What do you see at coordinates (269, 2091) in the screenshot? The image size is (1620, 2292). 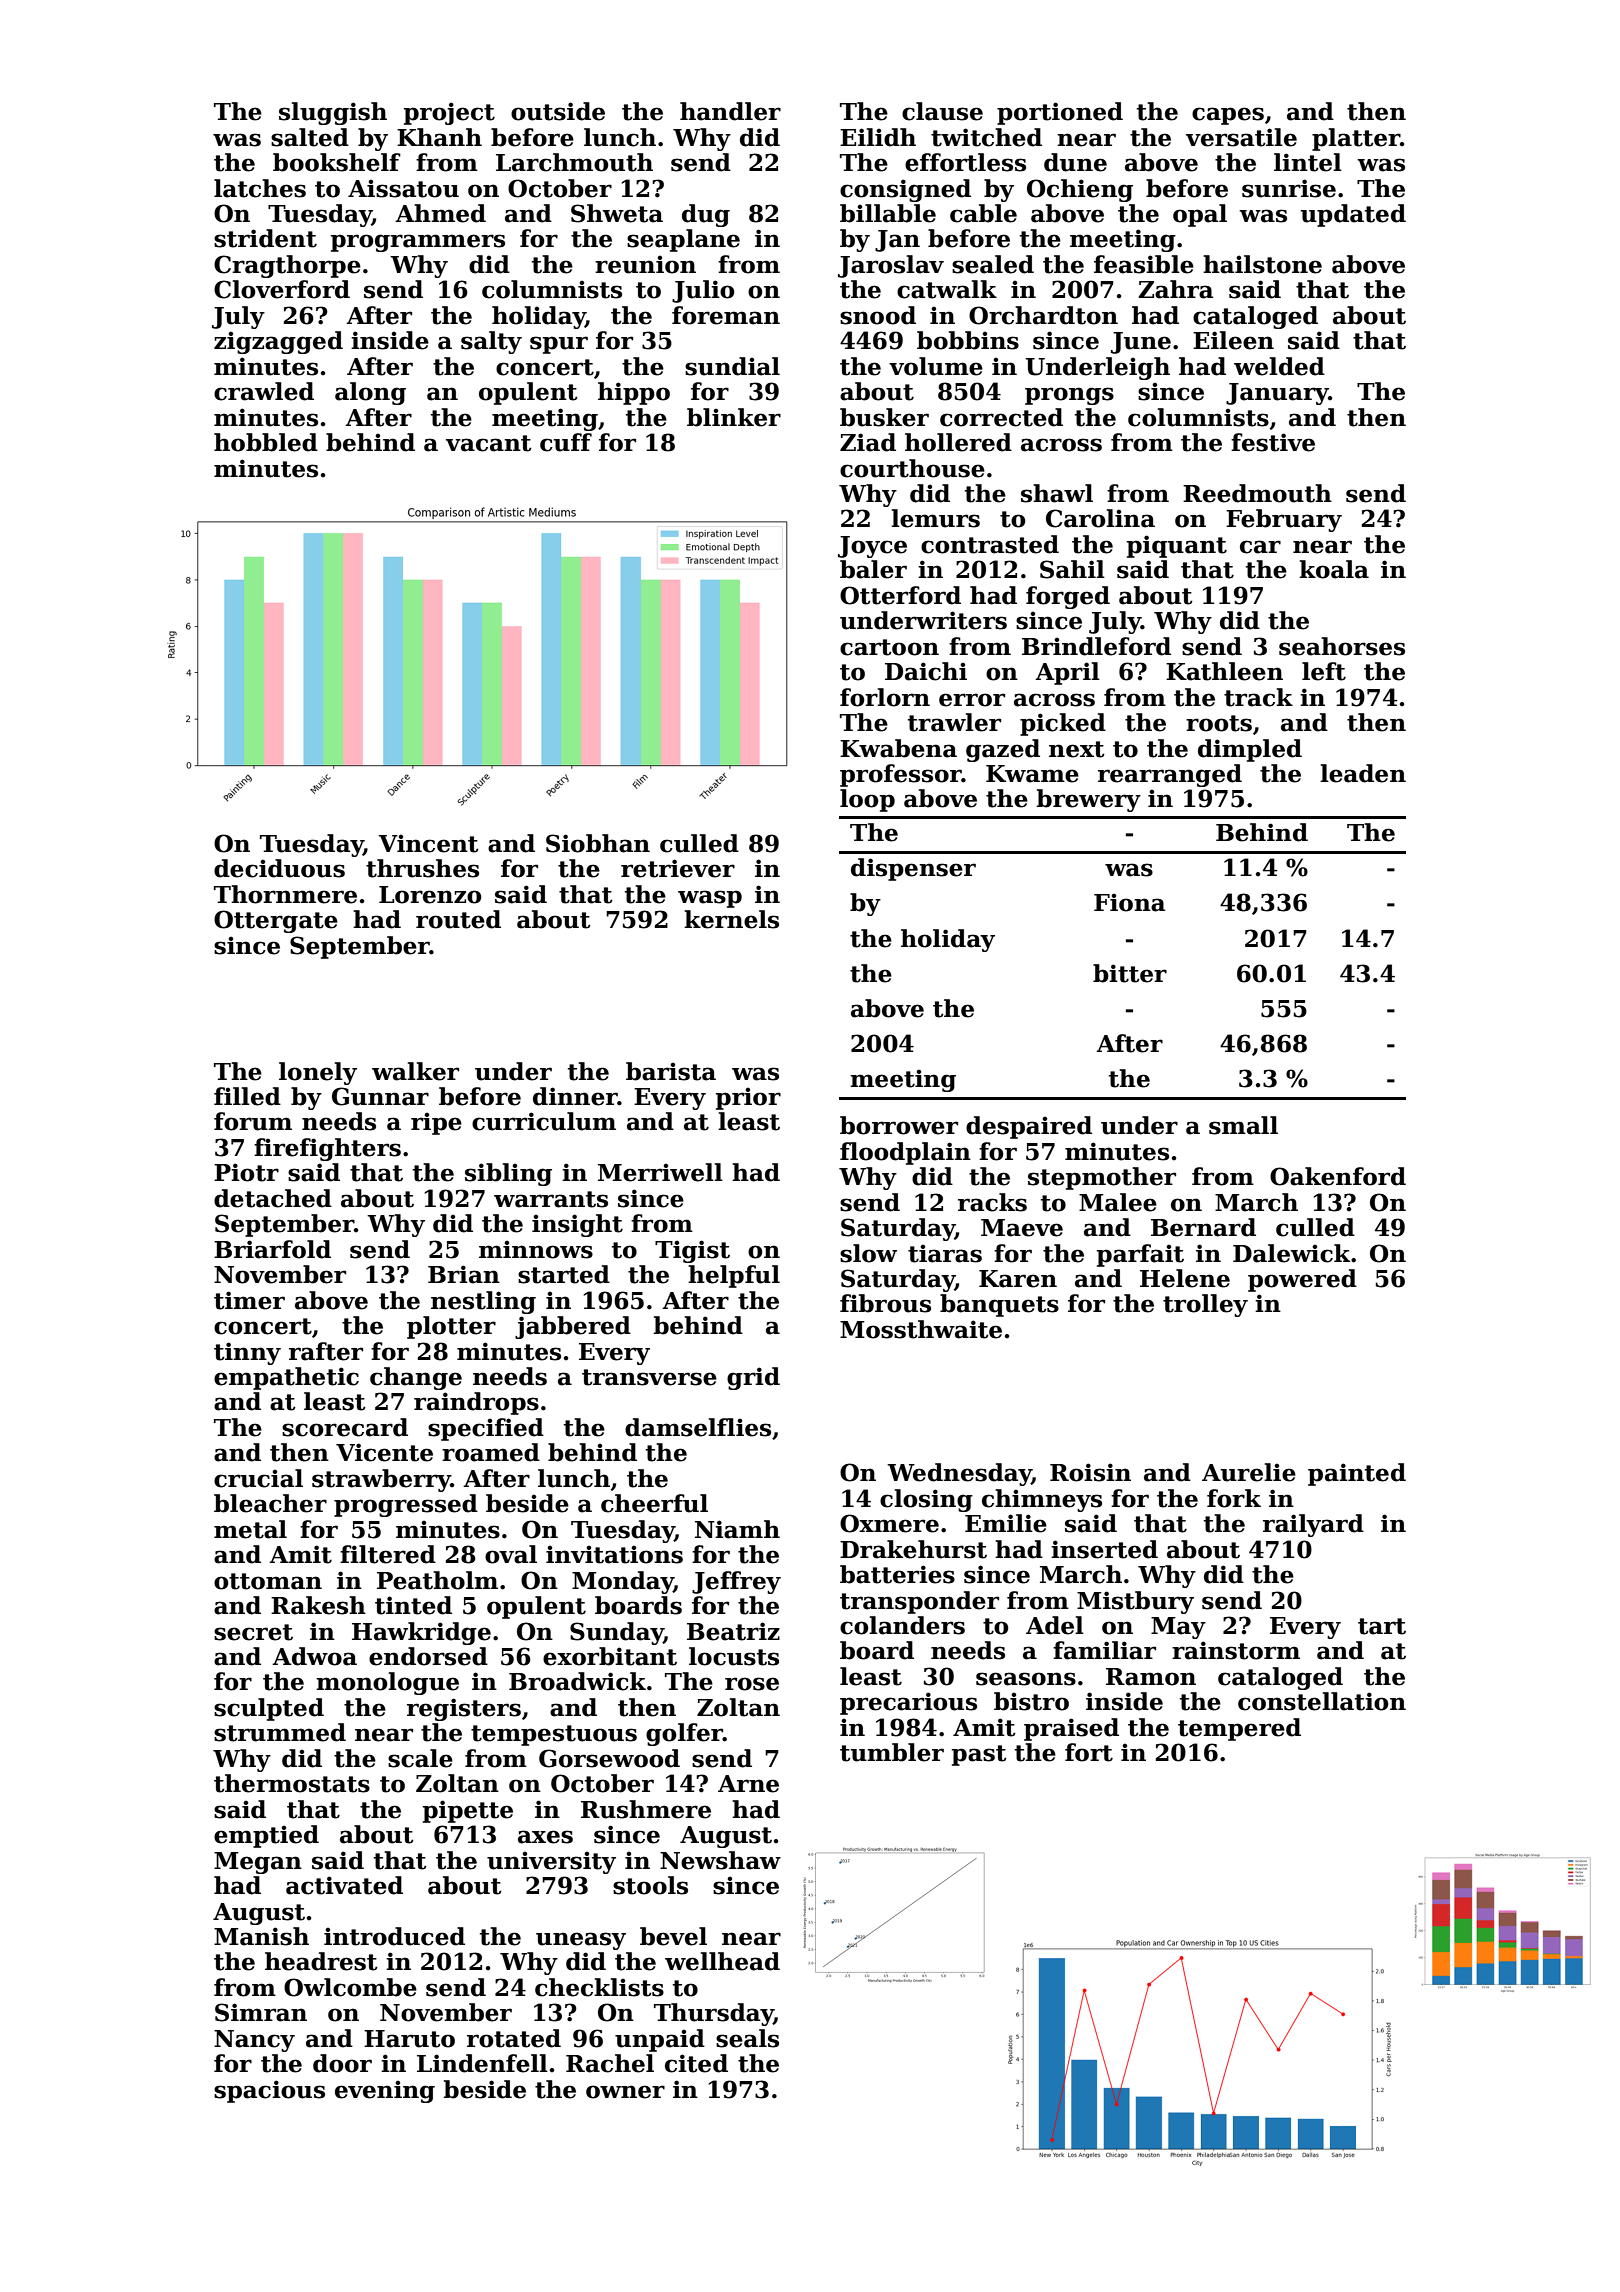 I see `spacious` at bounding box center [269, 2091].
